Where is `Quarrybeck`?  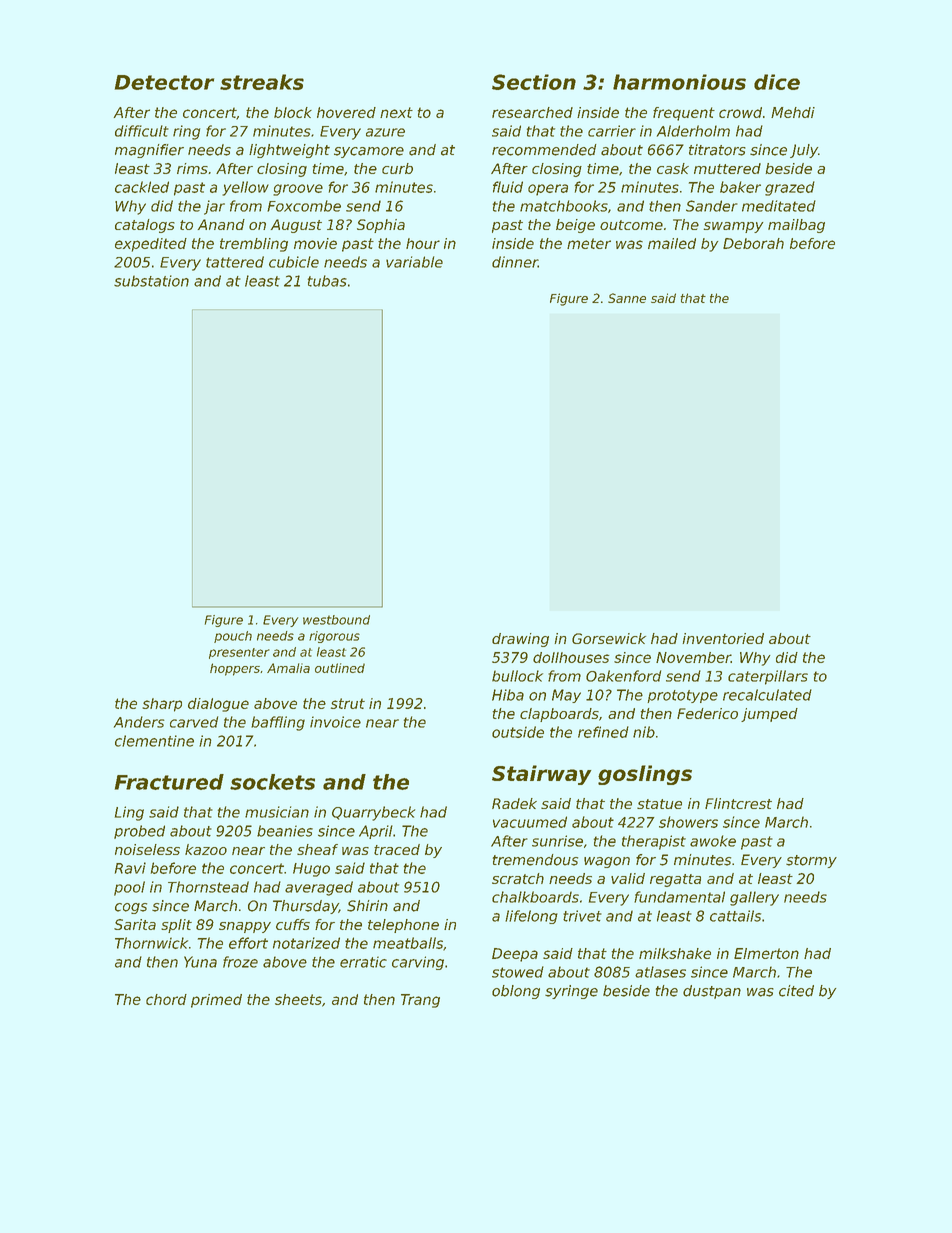 Quarrybeck is located at coordinates (373, 813).
